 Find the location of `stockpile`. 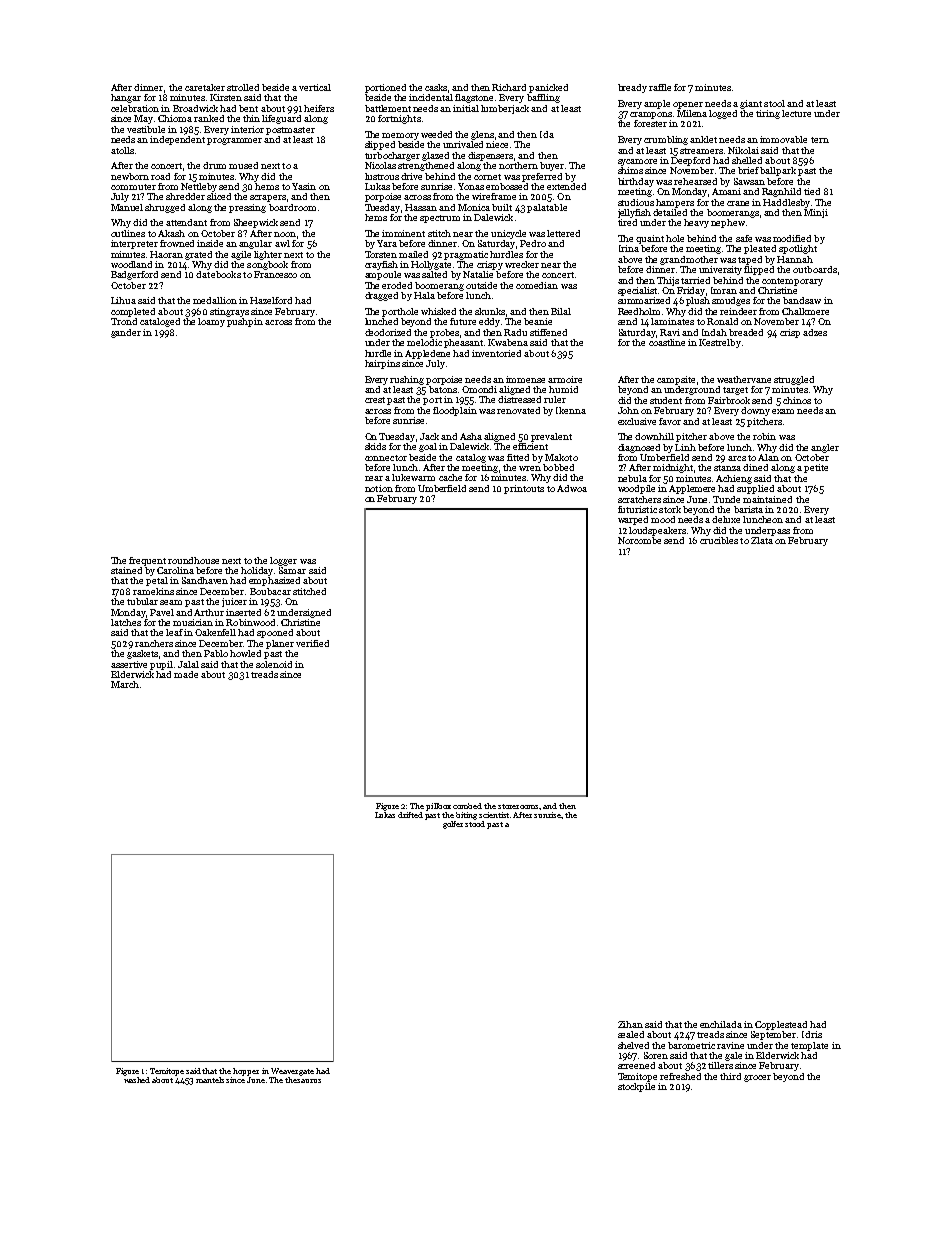

stockpile is located at coordinates (636, 1087).
